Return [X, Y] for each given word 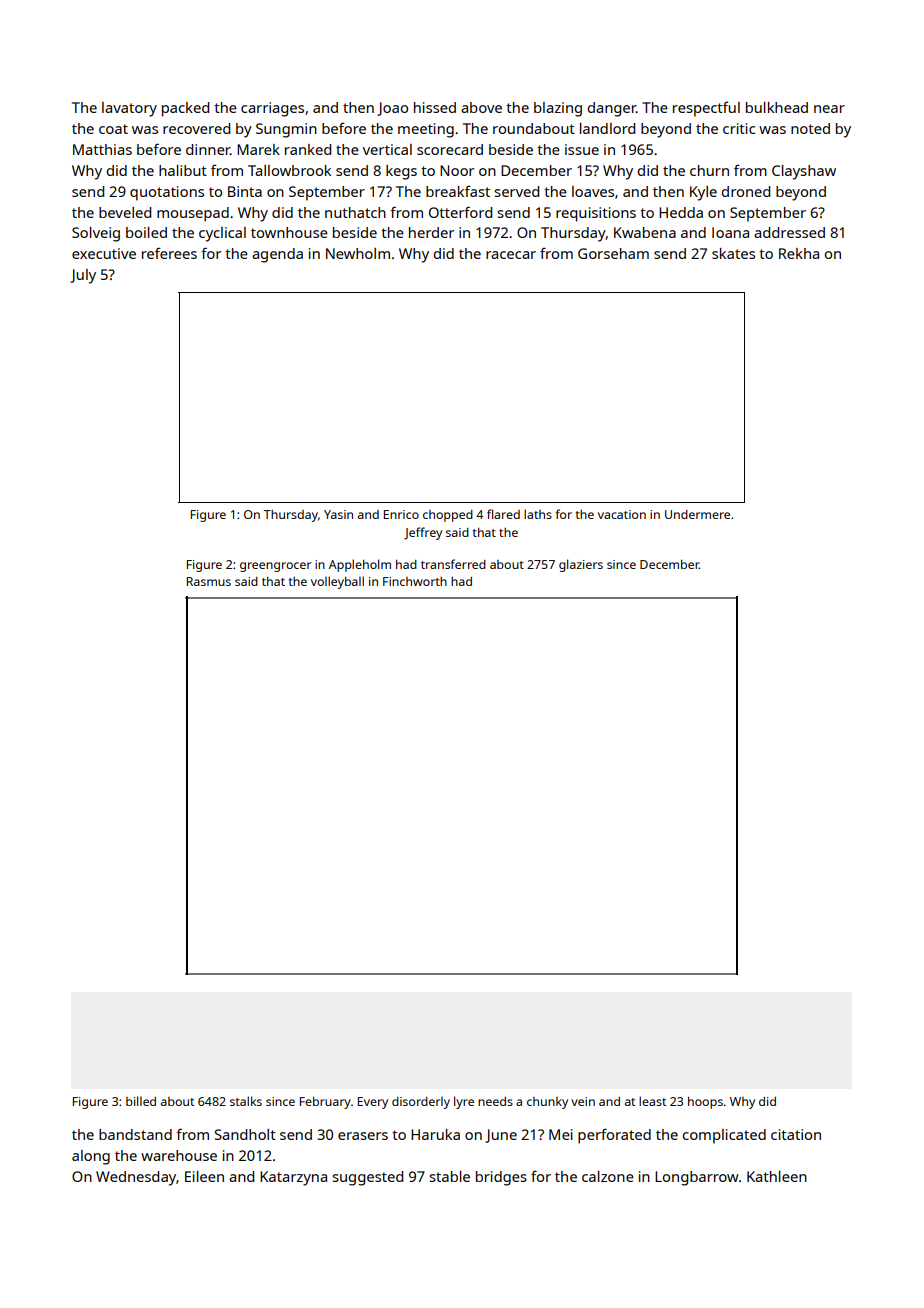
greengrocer [275, 567]
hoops [705, 1103]
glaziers [581, 565]
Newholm [358, 253]
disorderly [421, 1102]
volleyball [337, 582]
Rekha [799, 253]
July [83, 276]
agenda [277, 255]
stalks [246, 1101]
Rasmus [209, 581]
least [652, 1101]
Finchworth [415, 581]
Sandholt [245, 1134]
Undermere [697, 514]
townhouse [289, 232]
